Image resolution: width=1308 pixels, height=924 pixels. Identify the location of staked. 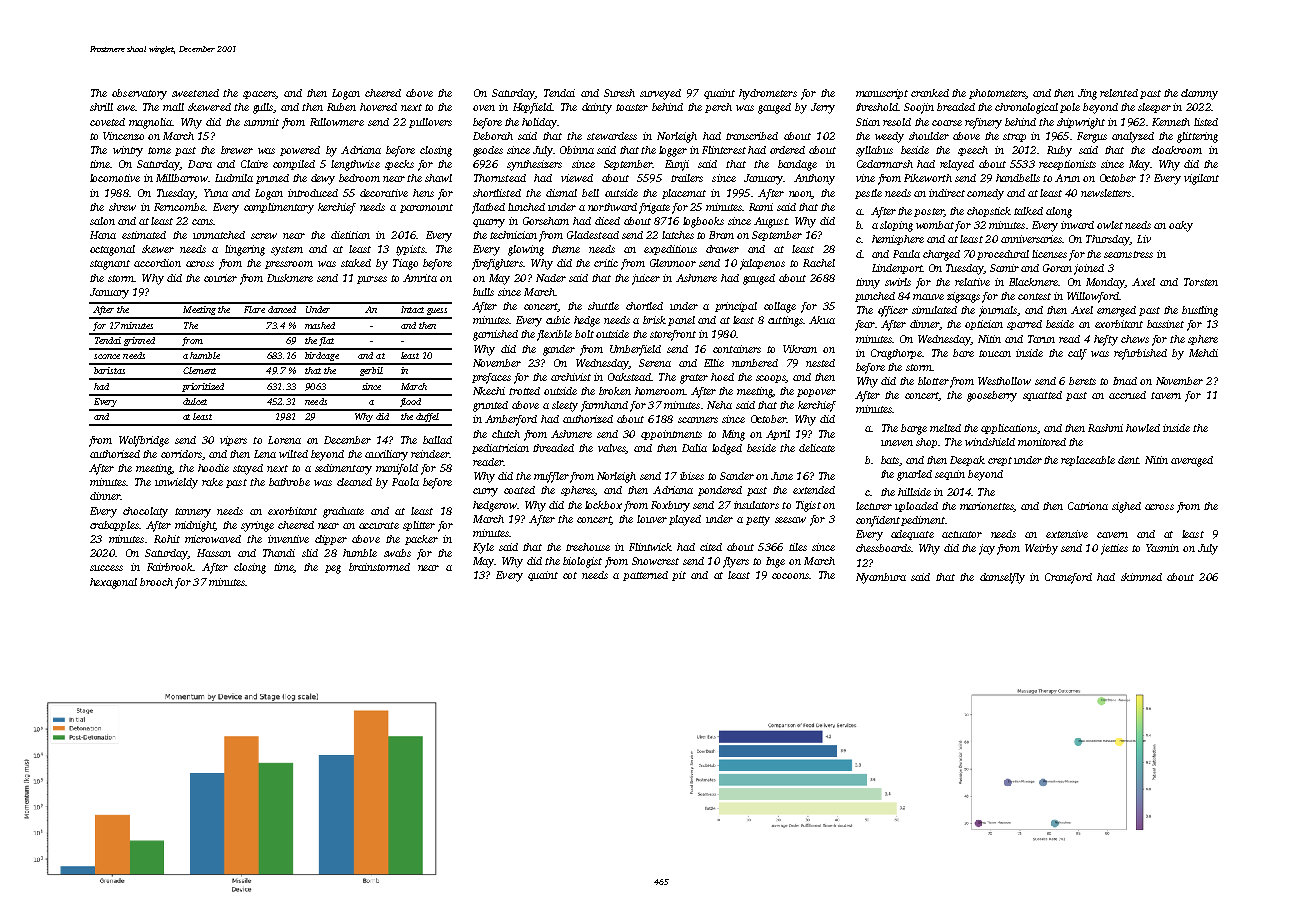
(356, 263).
